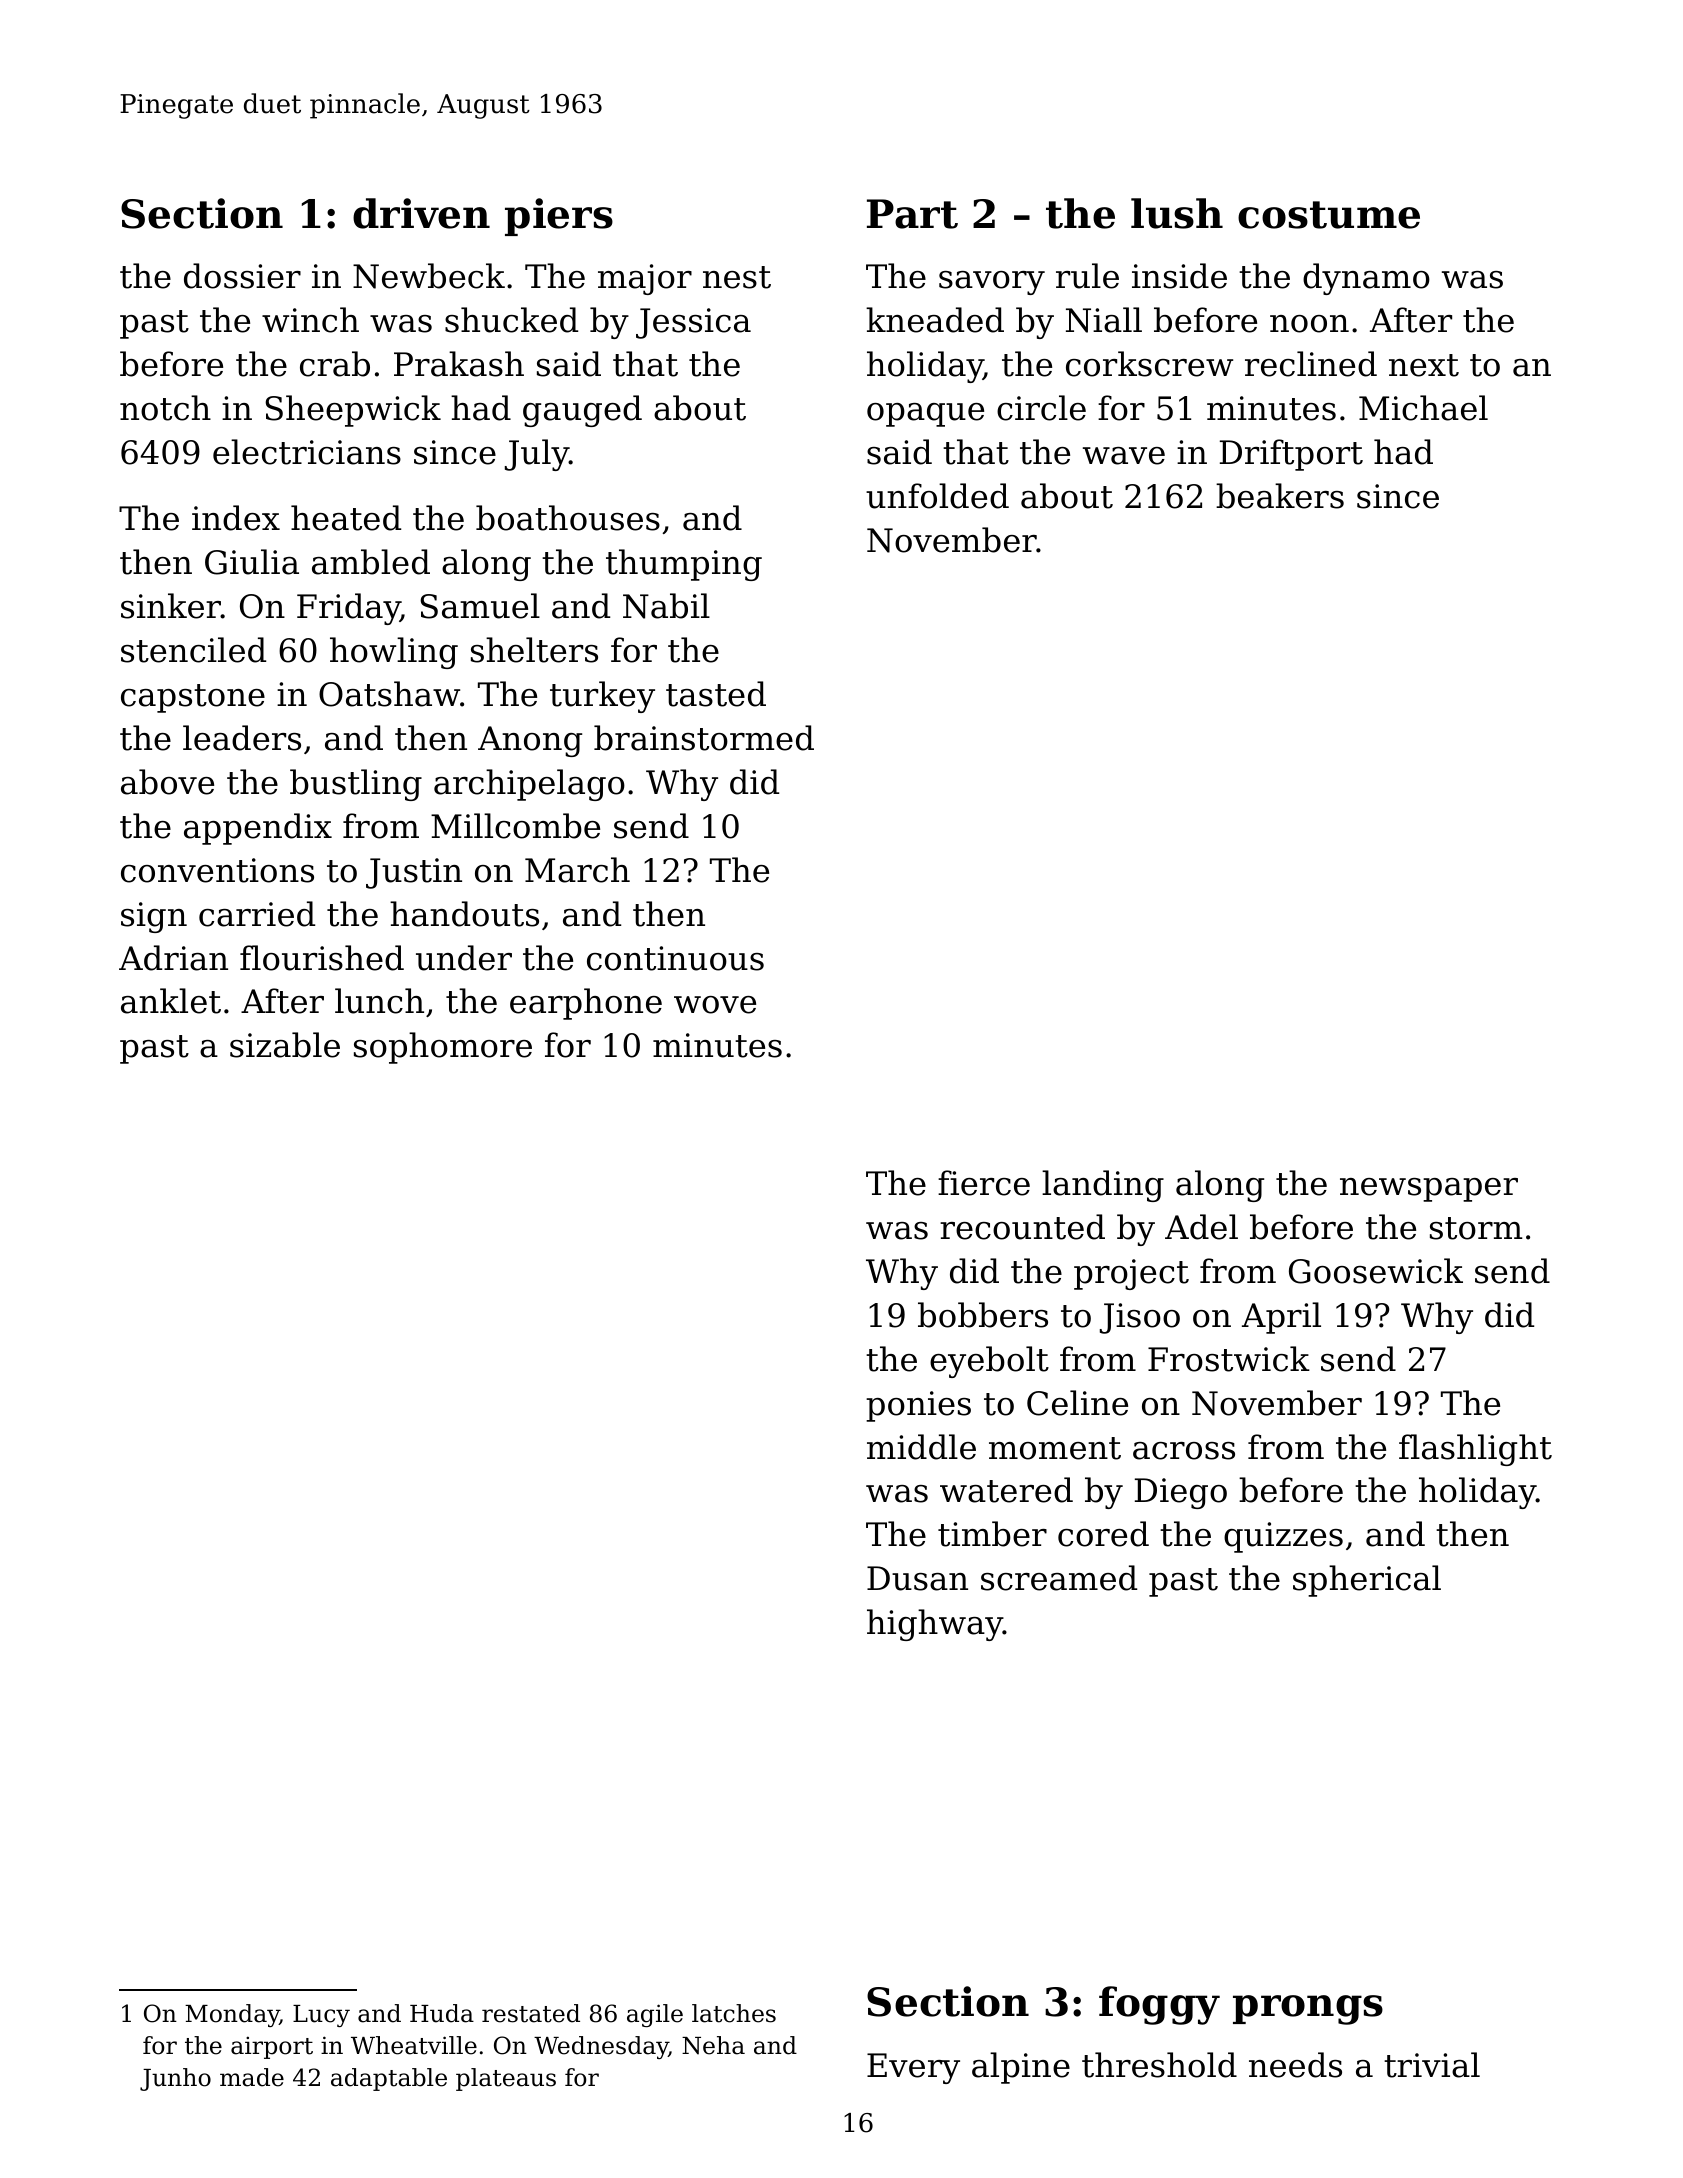 This screenshot has height=2178, width=1683. Describe the element at coordinates (506, 2079) in the screenshot. I see `plateaus` at that location.
